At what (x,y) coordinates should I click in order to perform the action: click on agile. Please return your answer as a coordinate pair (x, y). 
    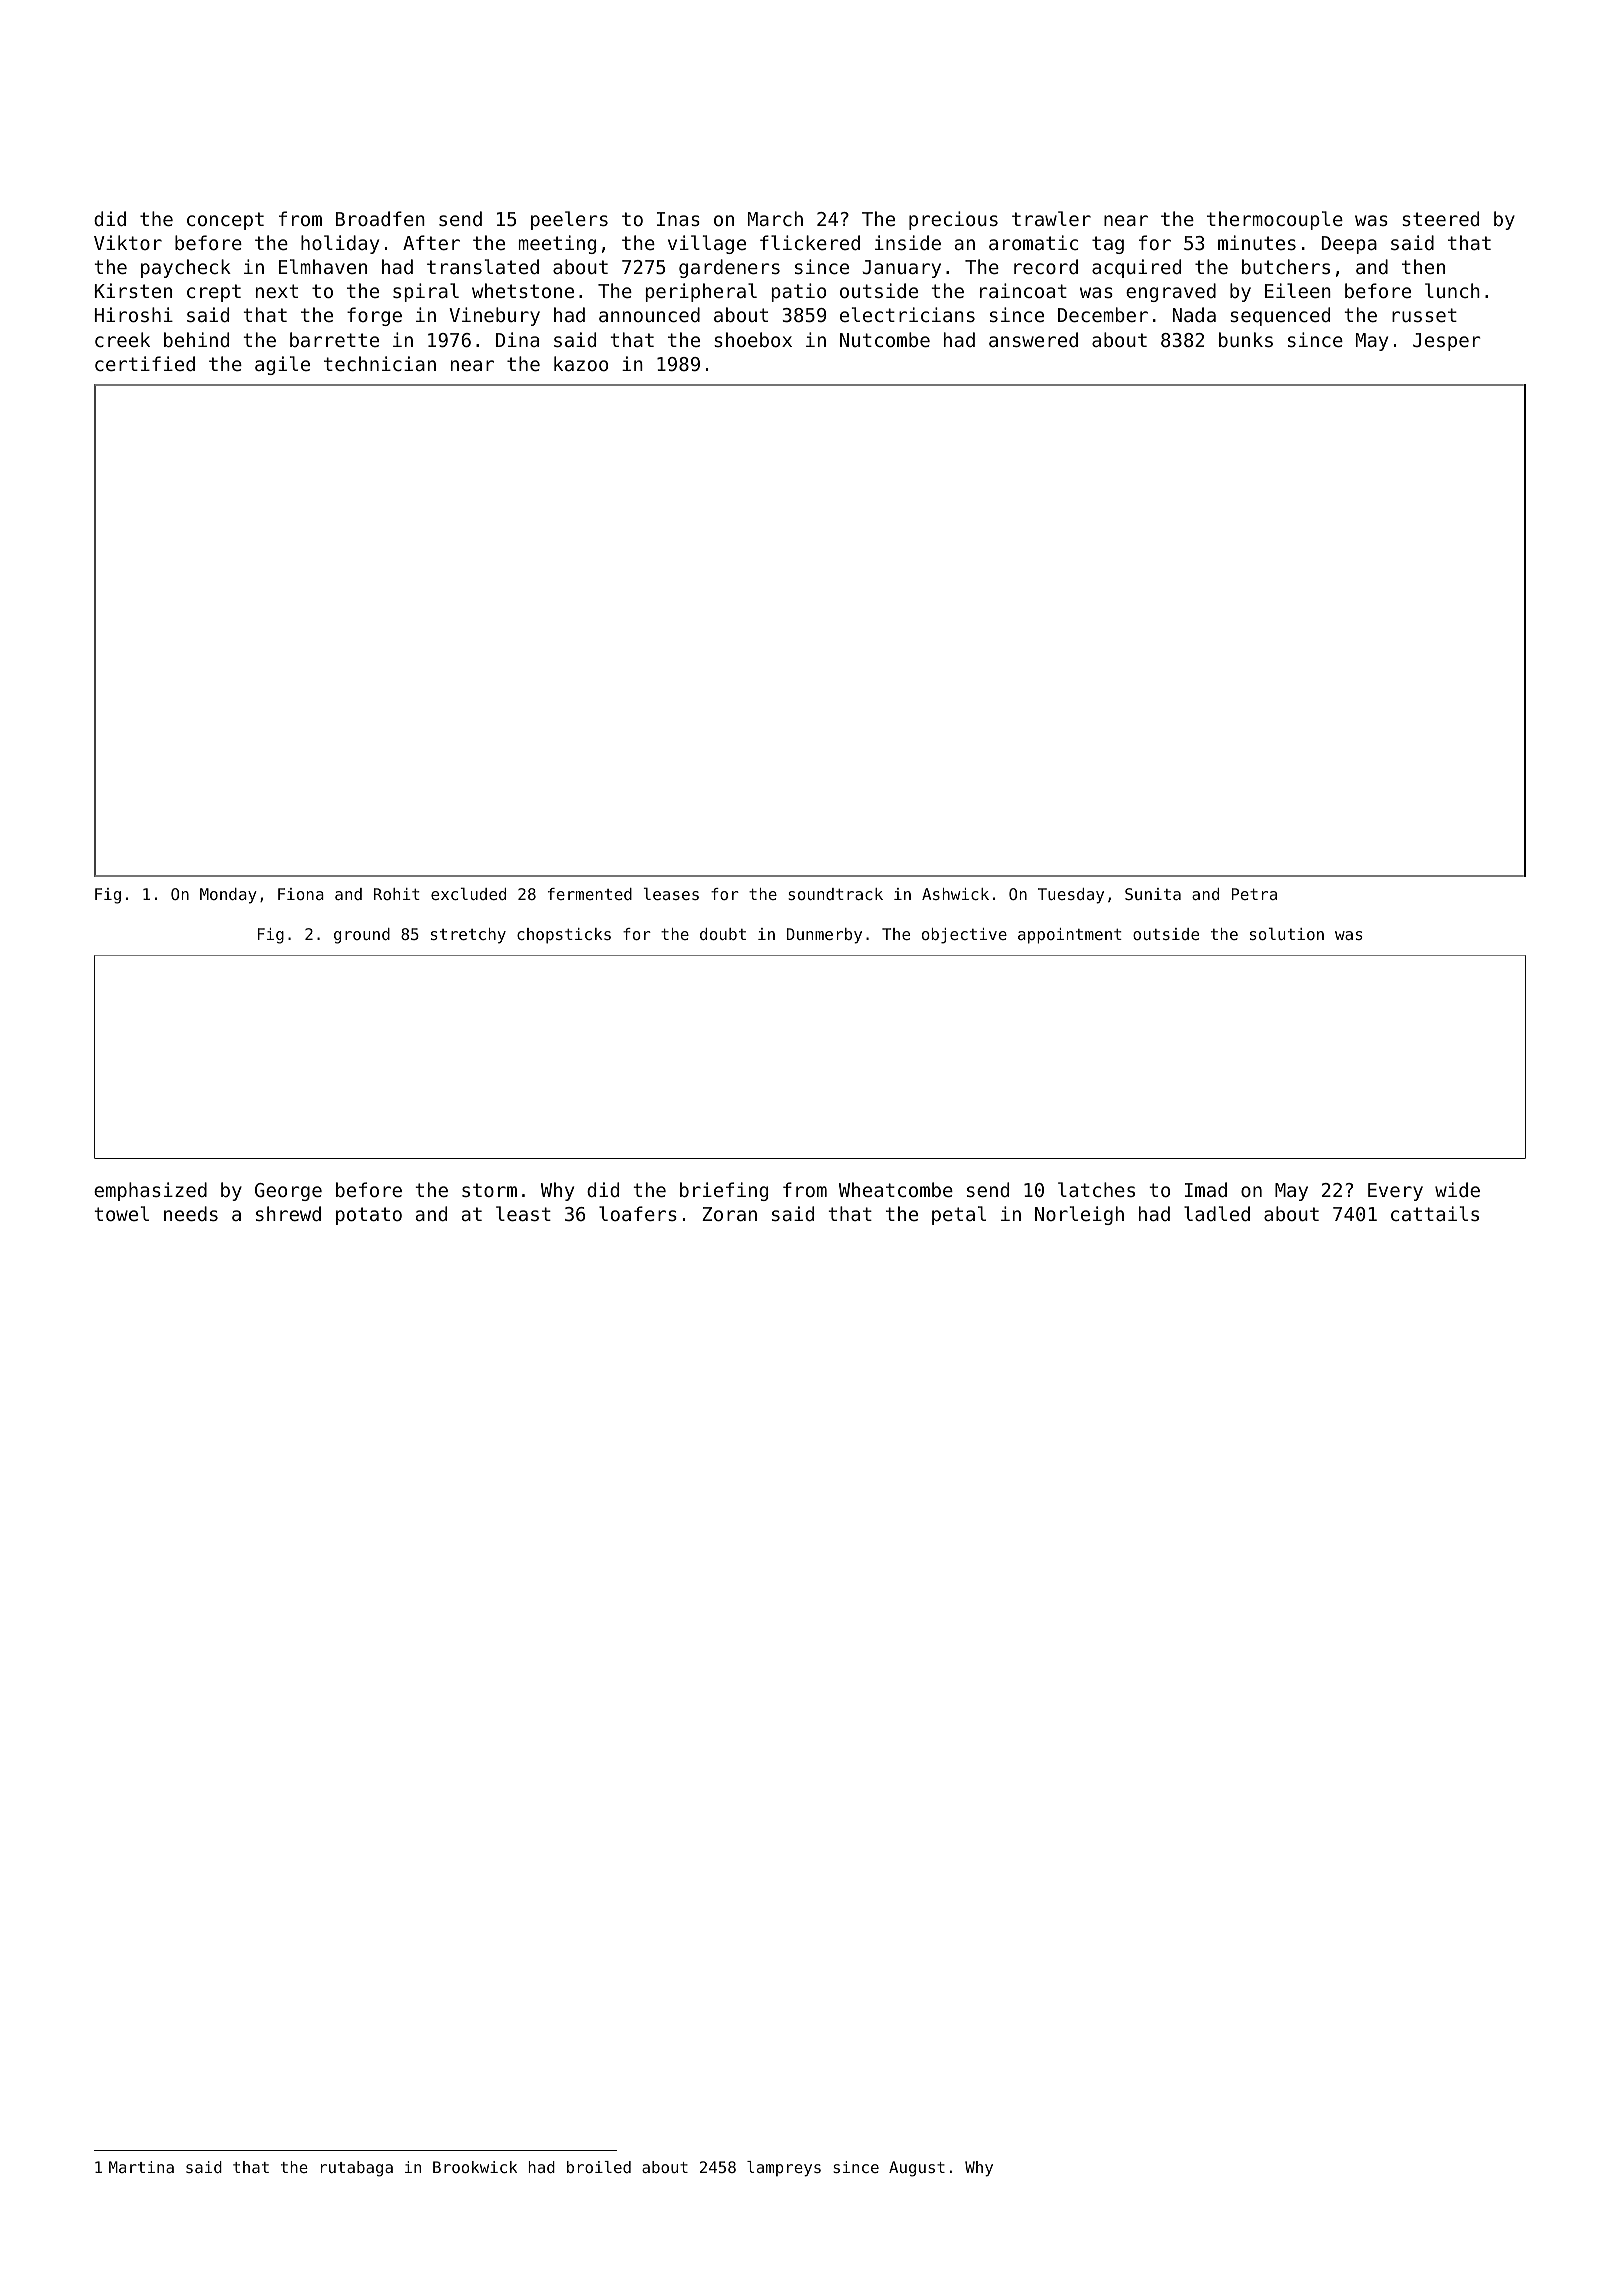
    Looking at the image, I should click on (282, 365).
